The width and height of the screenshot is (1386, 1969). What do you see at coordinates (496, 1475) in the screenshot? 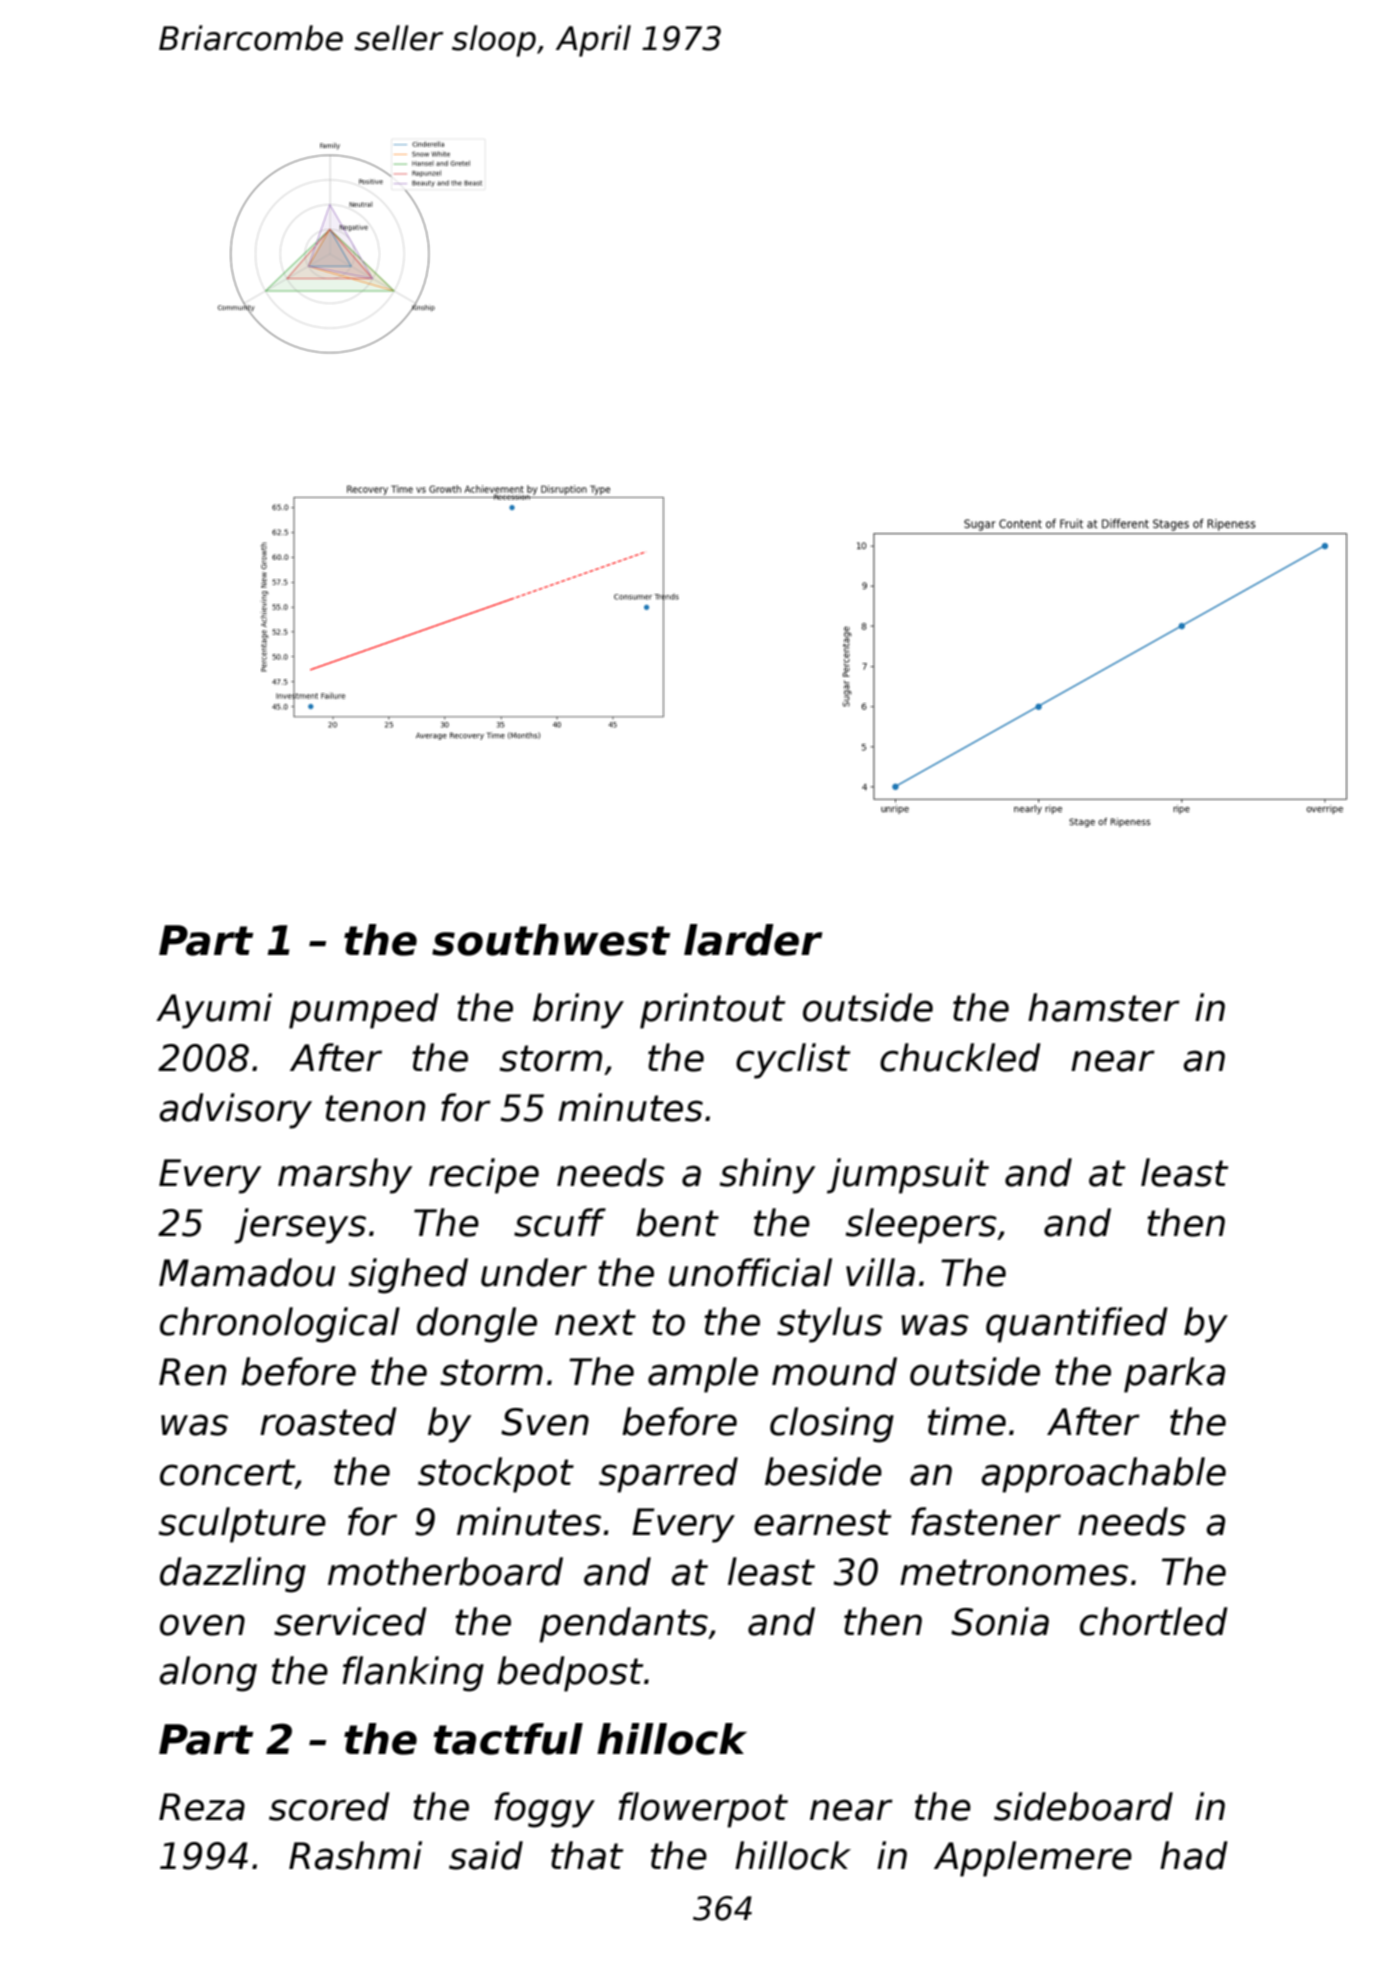
I see `stockpot` at bounding box center [496, 1475].
